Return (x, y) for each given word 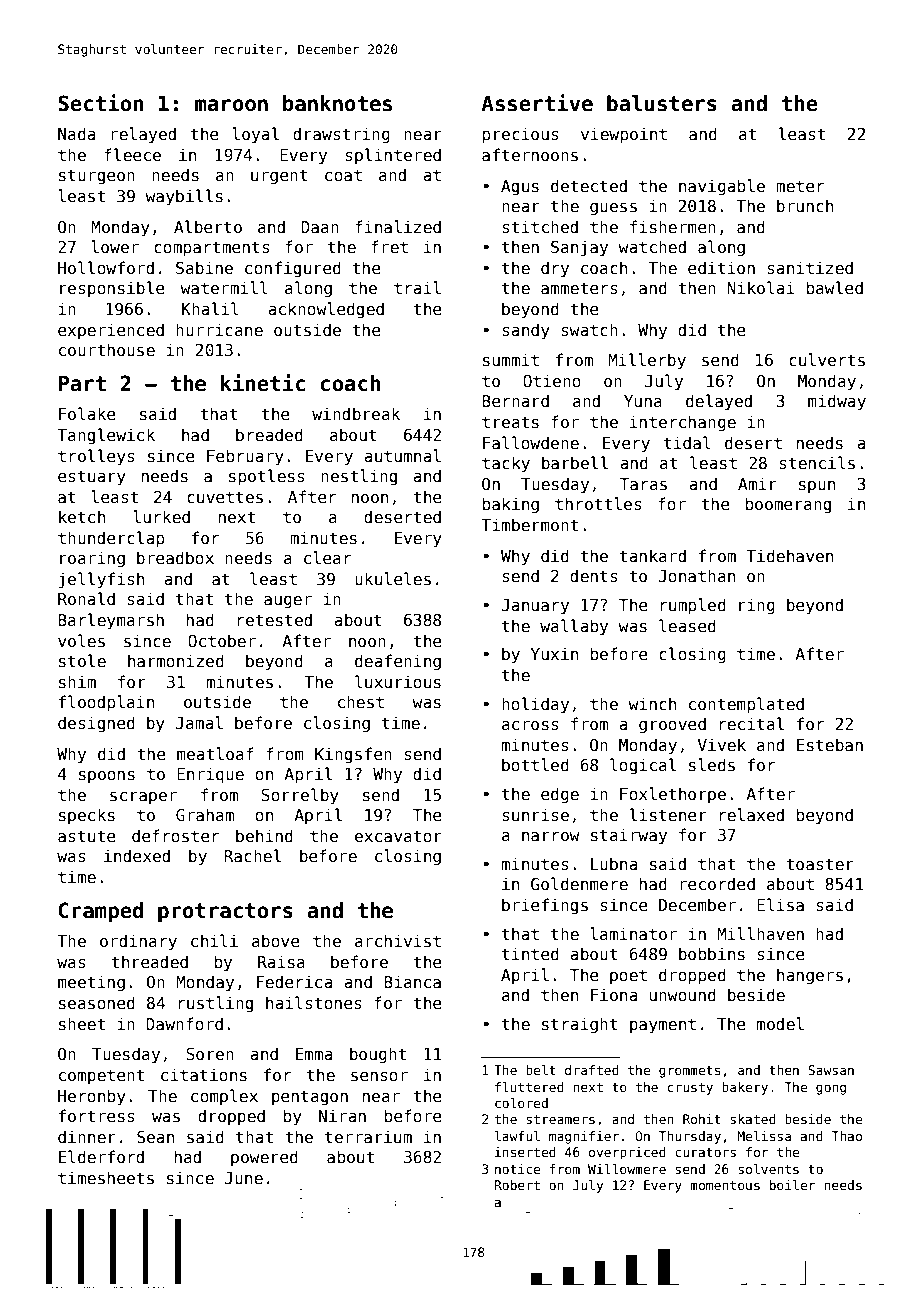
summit (511, 359)
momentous (725, 1185)
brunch (805, 205)
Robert (517, 1185)
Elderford (101, 1156)
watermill (224, 287)
